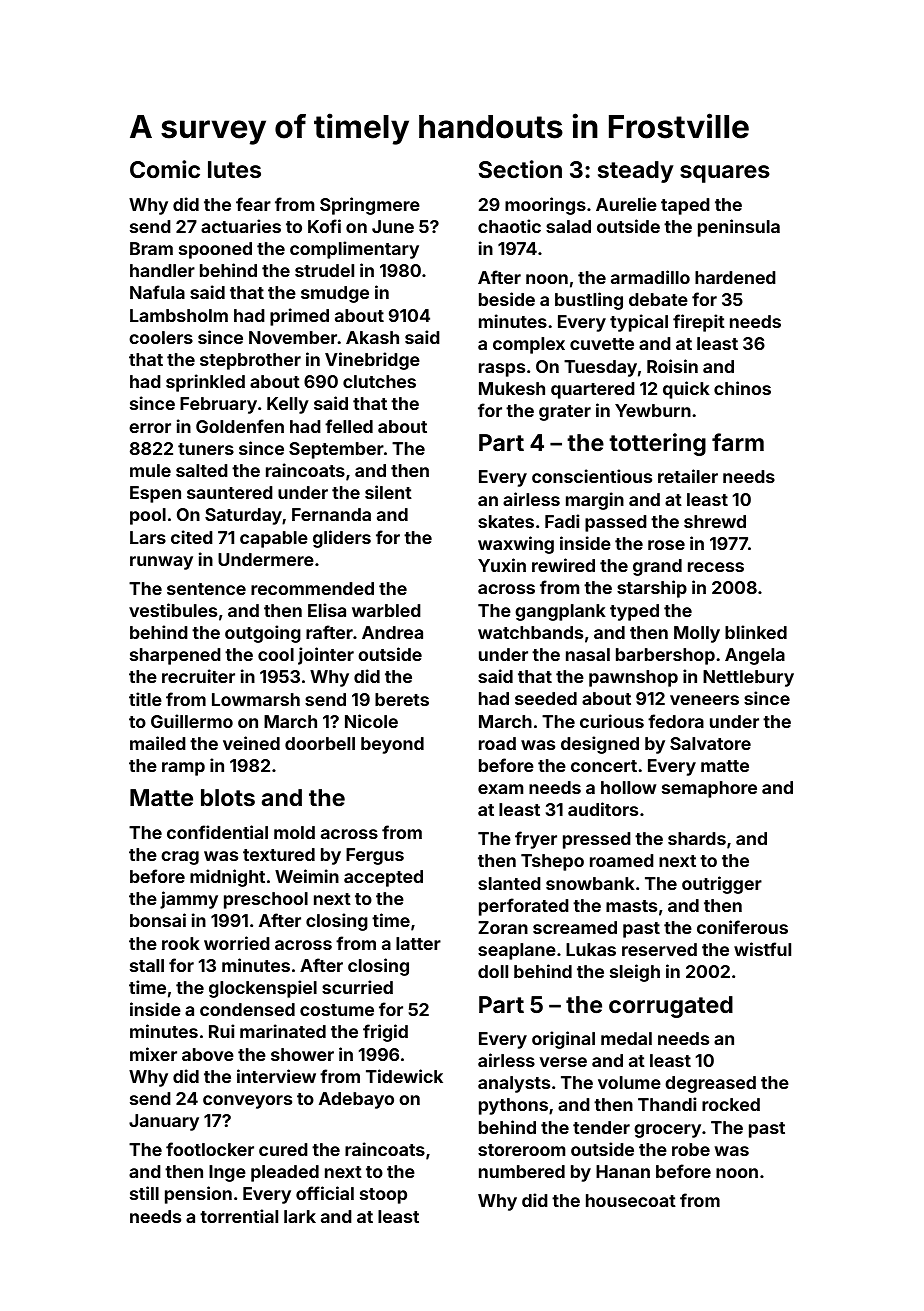 The width and height of the image is (924, 1311). I want to click on Section, so click(520, 169).
